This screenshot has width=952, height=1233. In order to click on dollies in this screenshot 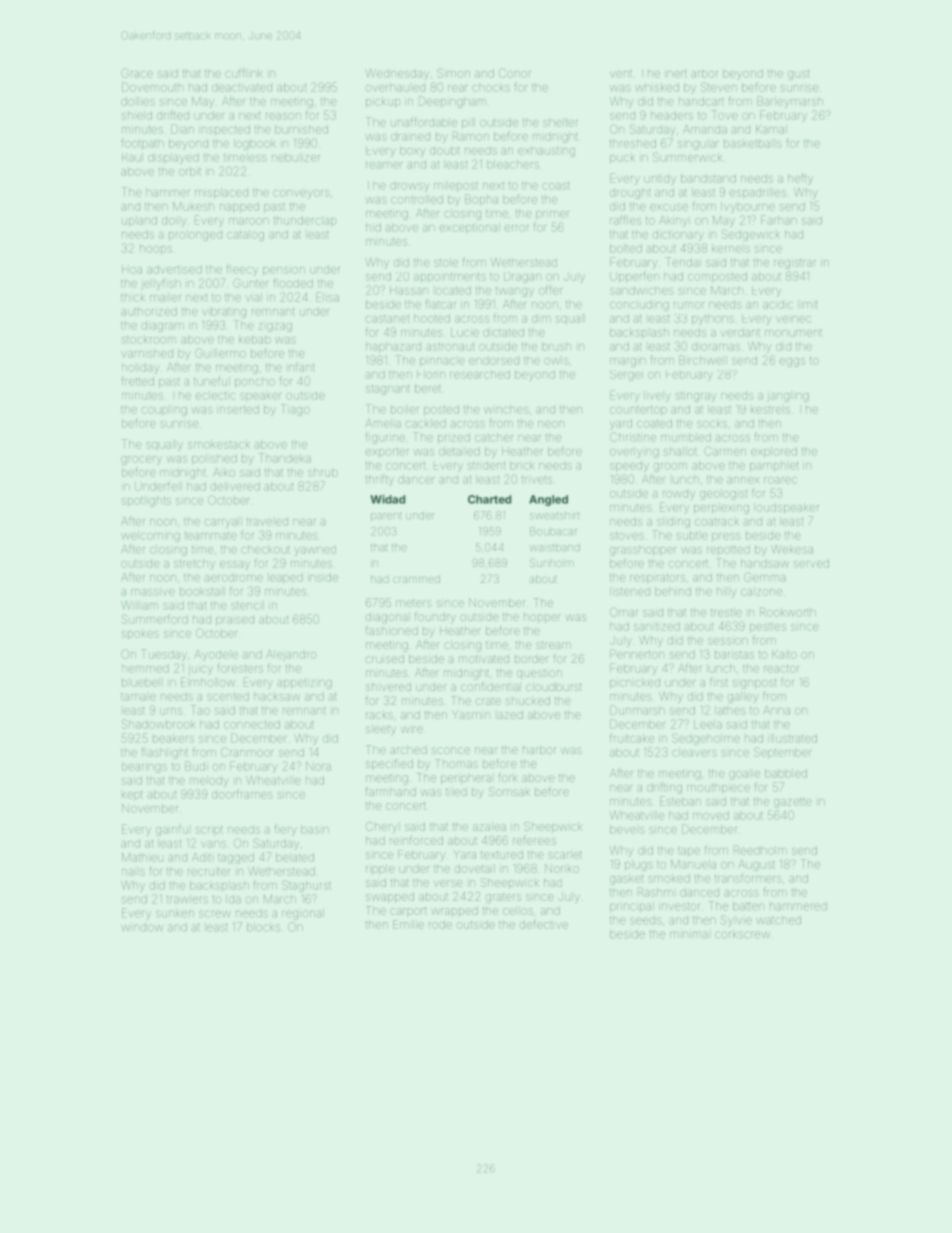, I will do `click(138, 101)`.
